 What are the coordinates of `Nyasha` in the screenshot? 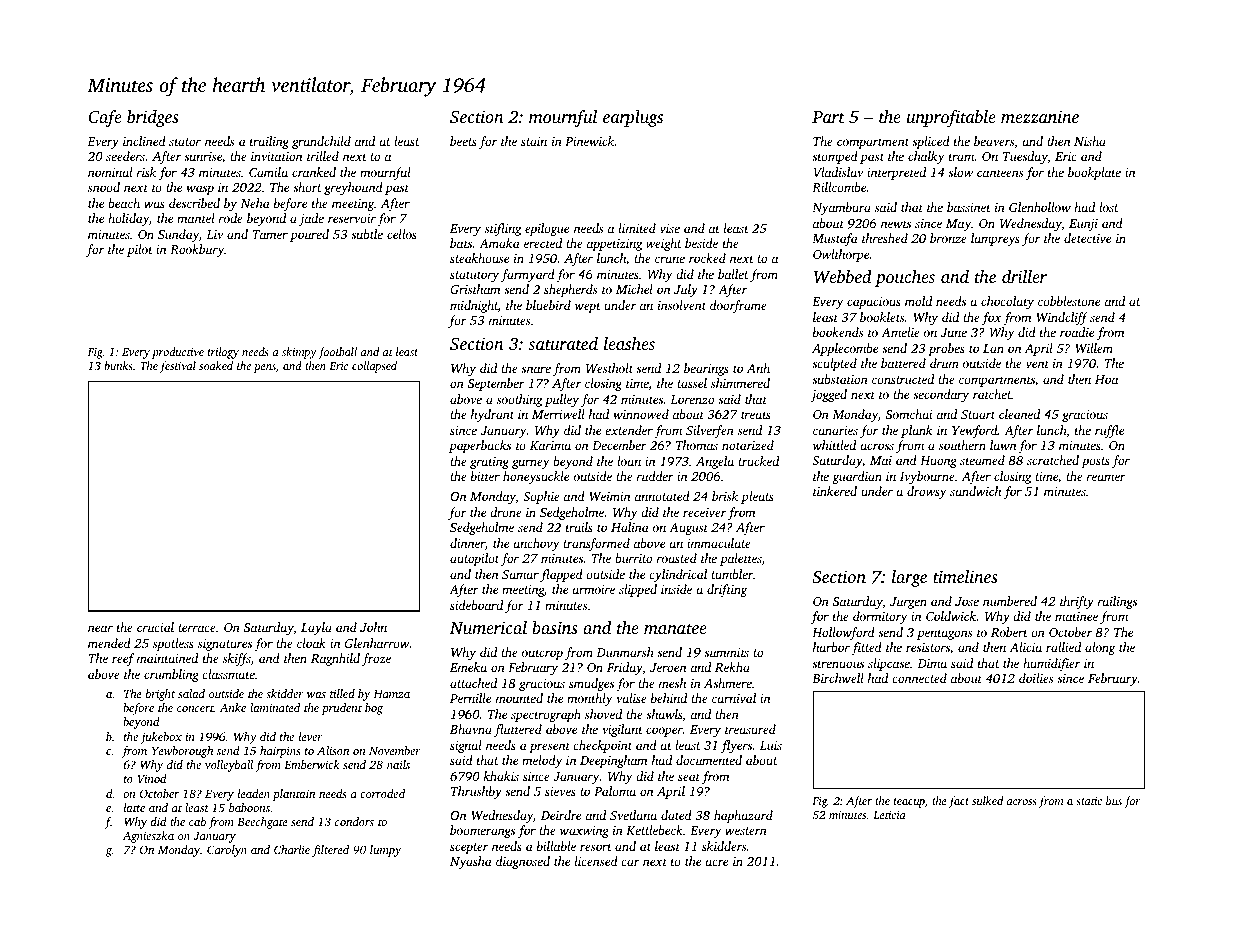 It's located at (471, 862).
